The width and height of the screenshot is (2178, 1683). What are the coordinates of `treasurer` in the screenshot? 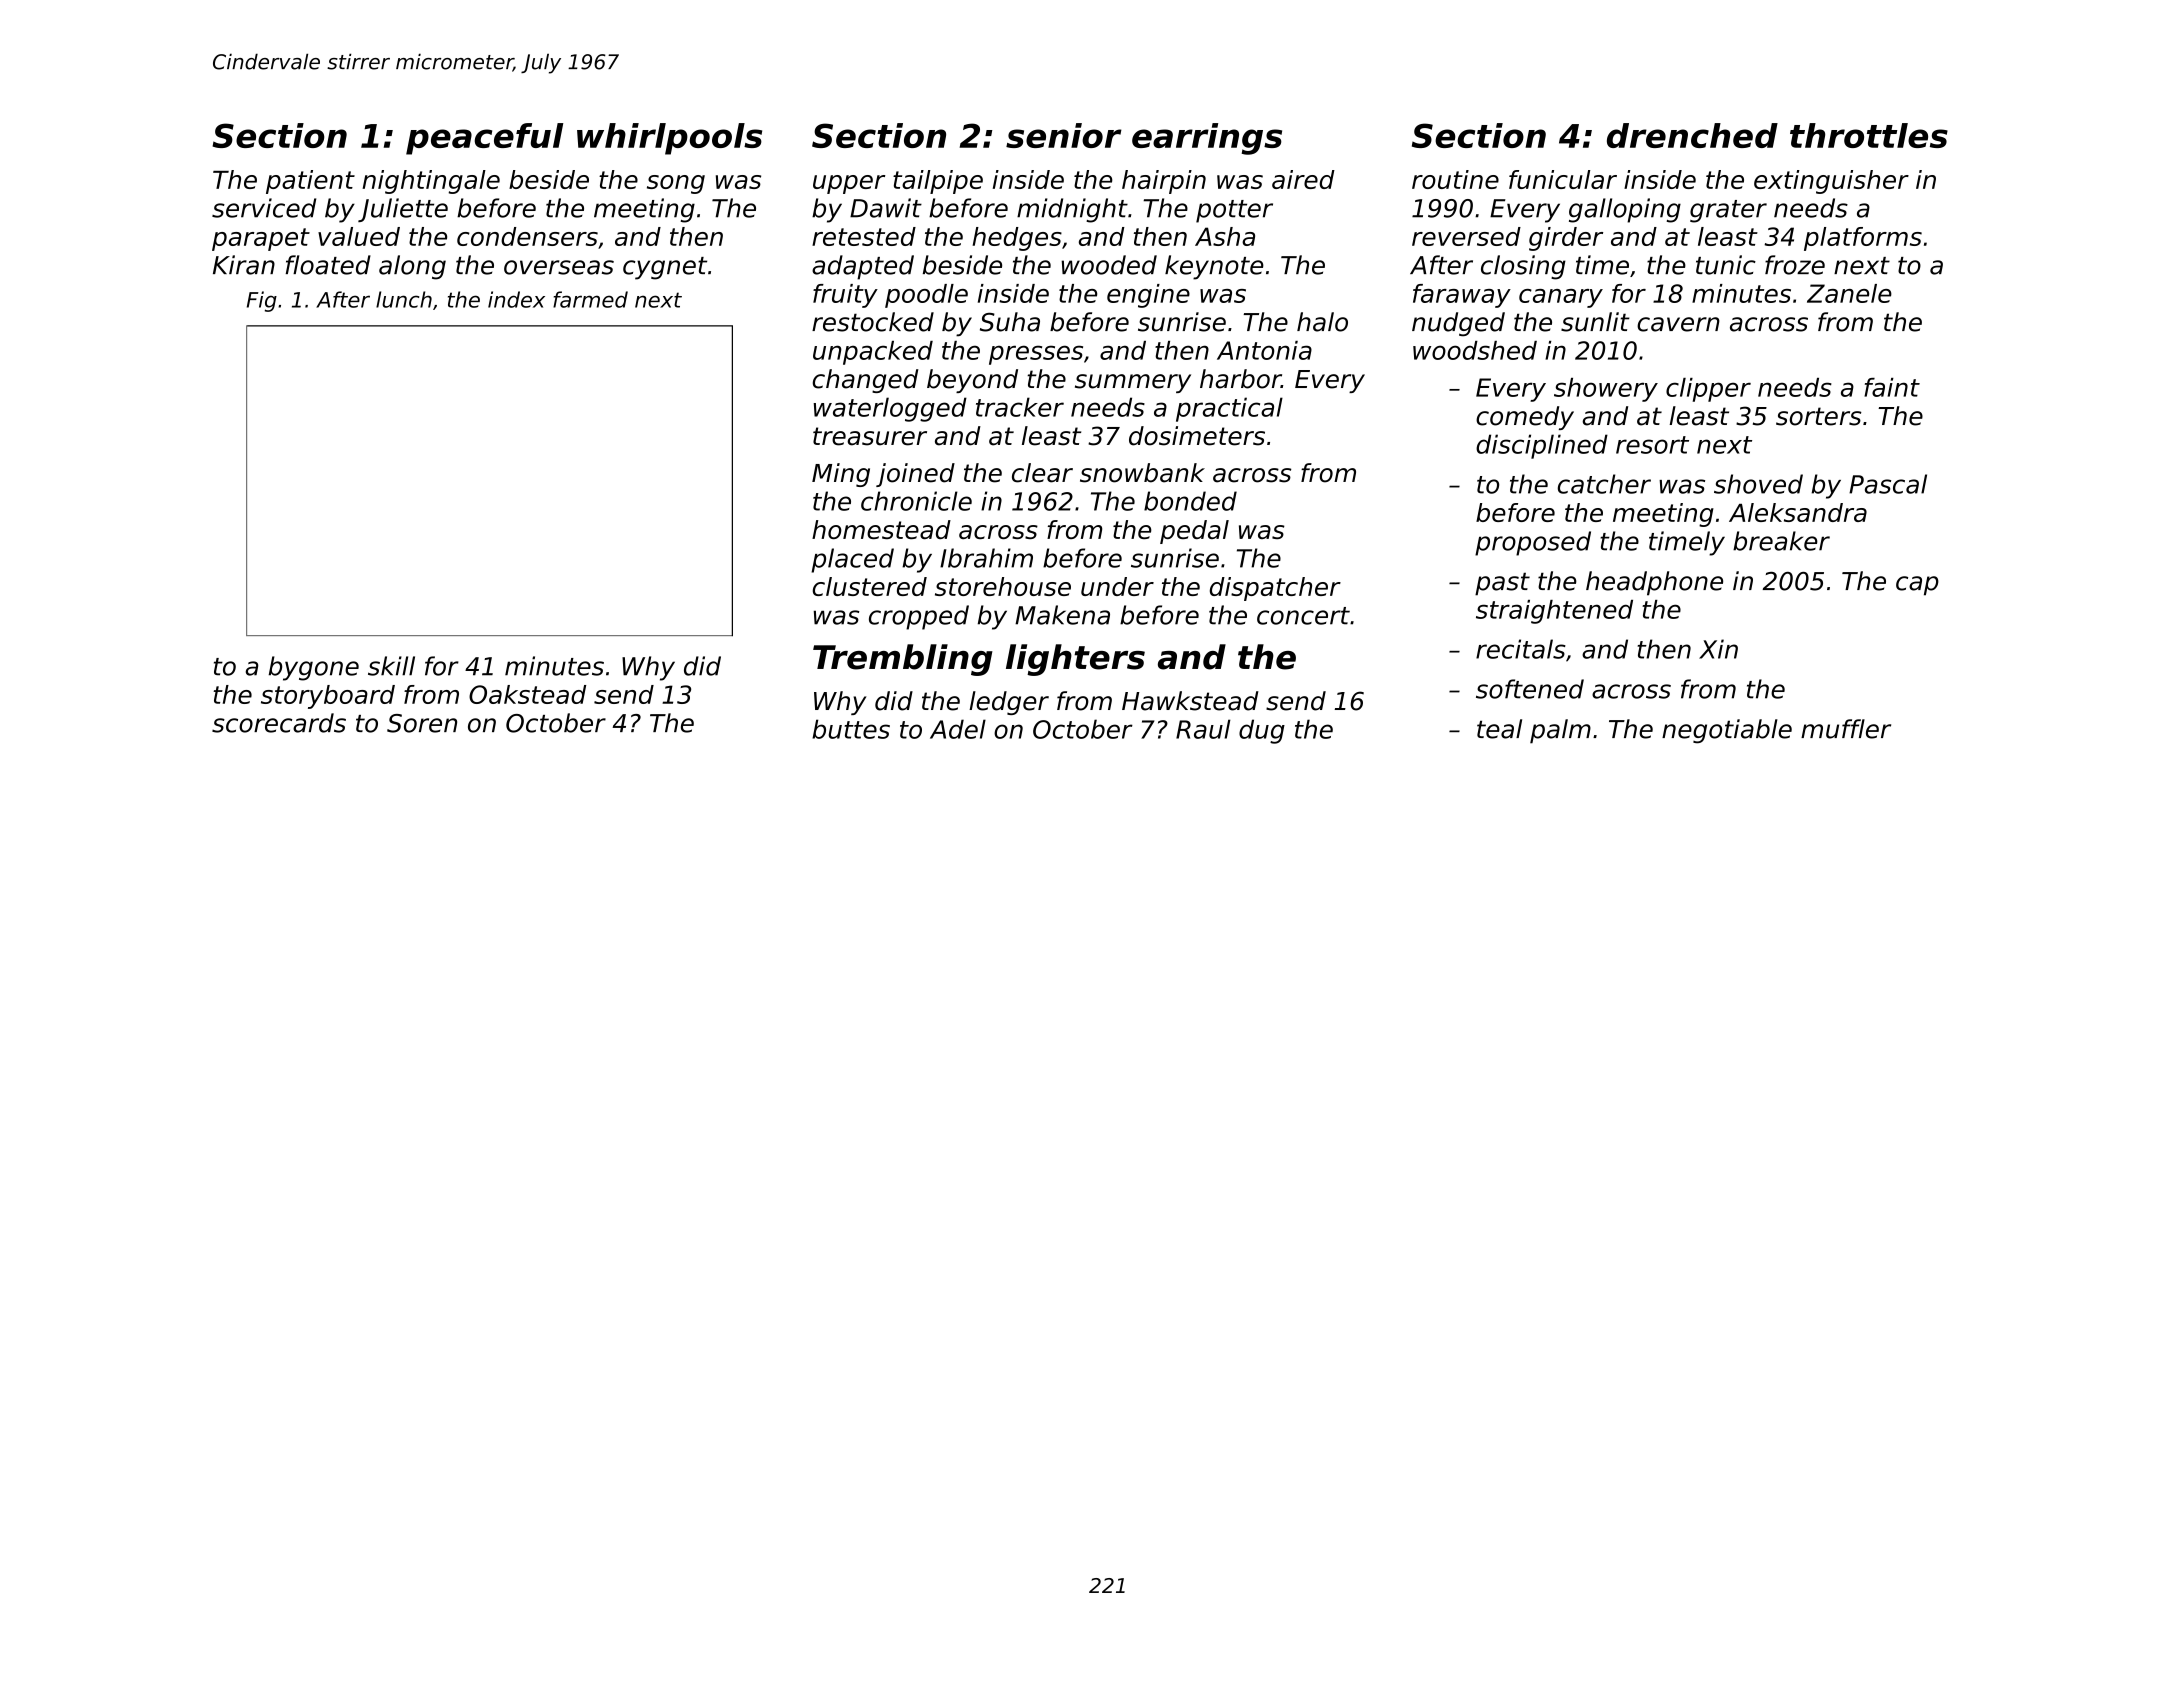 It's located at (870, 436).
